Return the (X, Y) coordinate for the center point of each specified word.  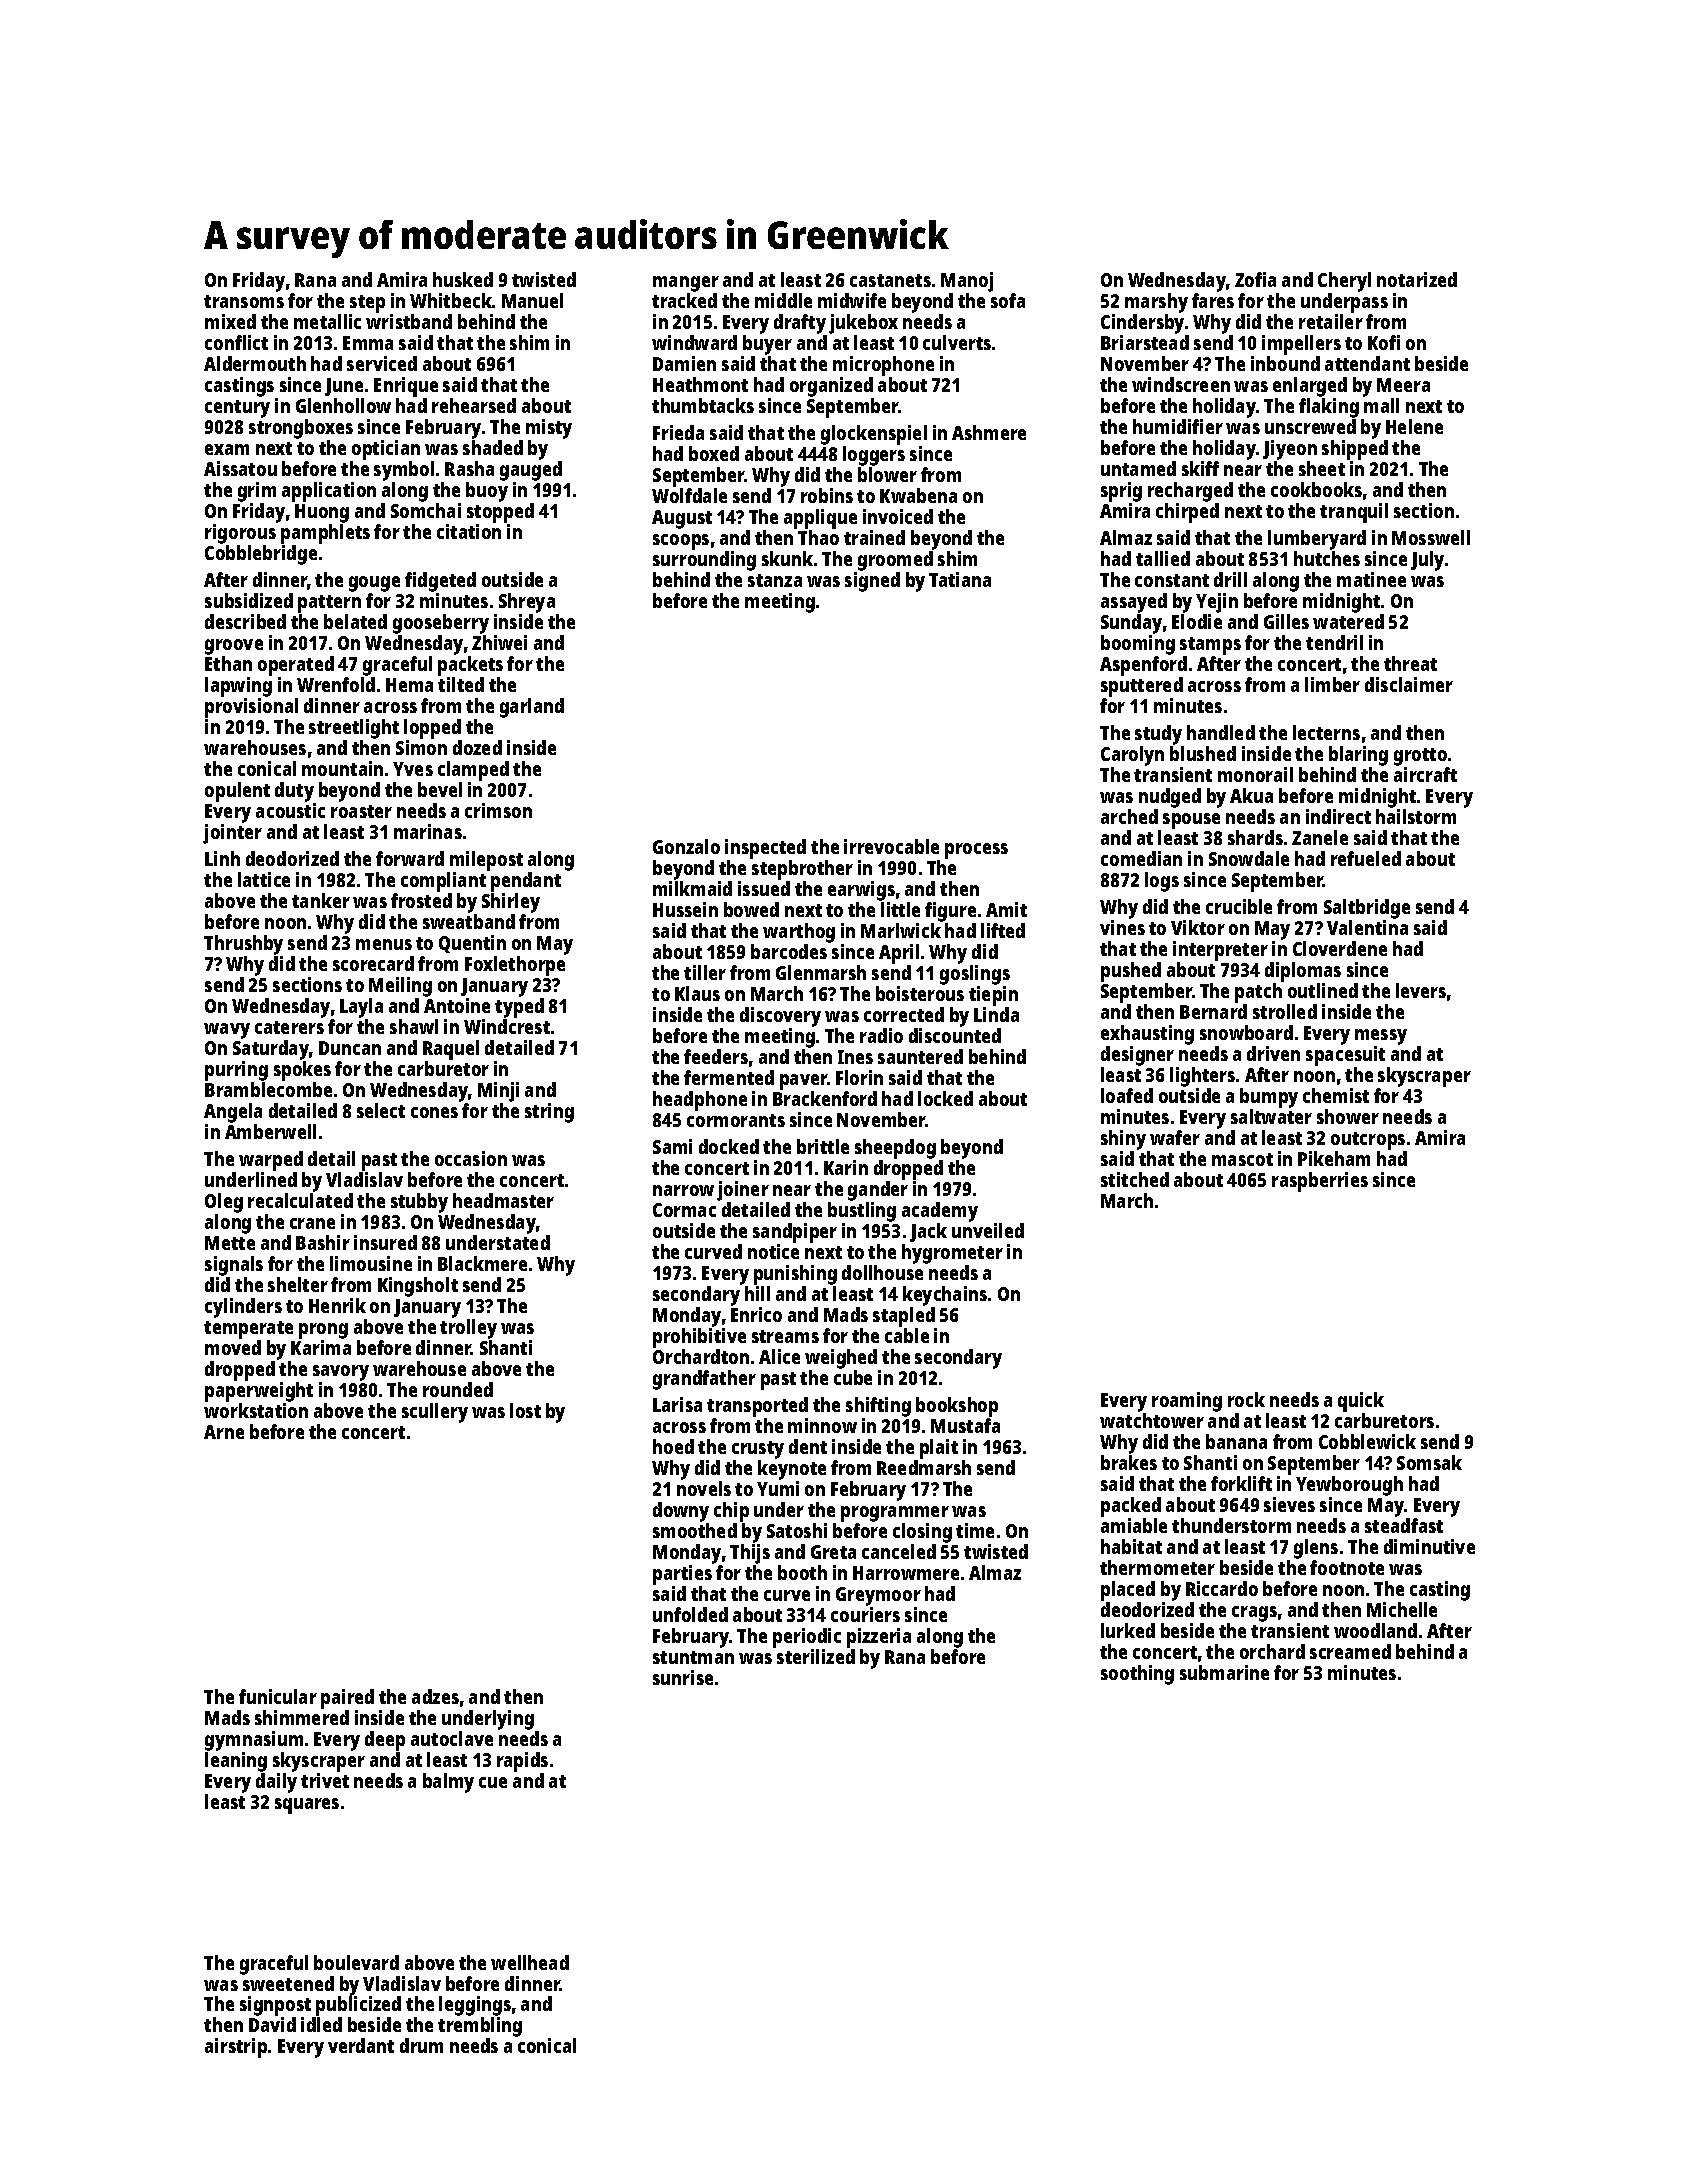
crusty (758, 1450)
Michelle (1402, 1609)
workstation (256, 1410)
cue (493, 1782)
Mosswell (1431, 537)
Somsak (1429, 1462)
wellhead (530, 1962)
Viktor (1198, 927)
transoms (244, 301)
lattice (264, 879)
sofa (1008, 300)
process (976, 851)
